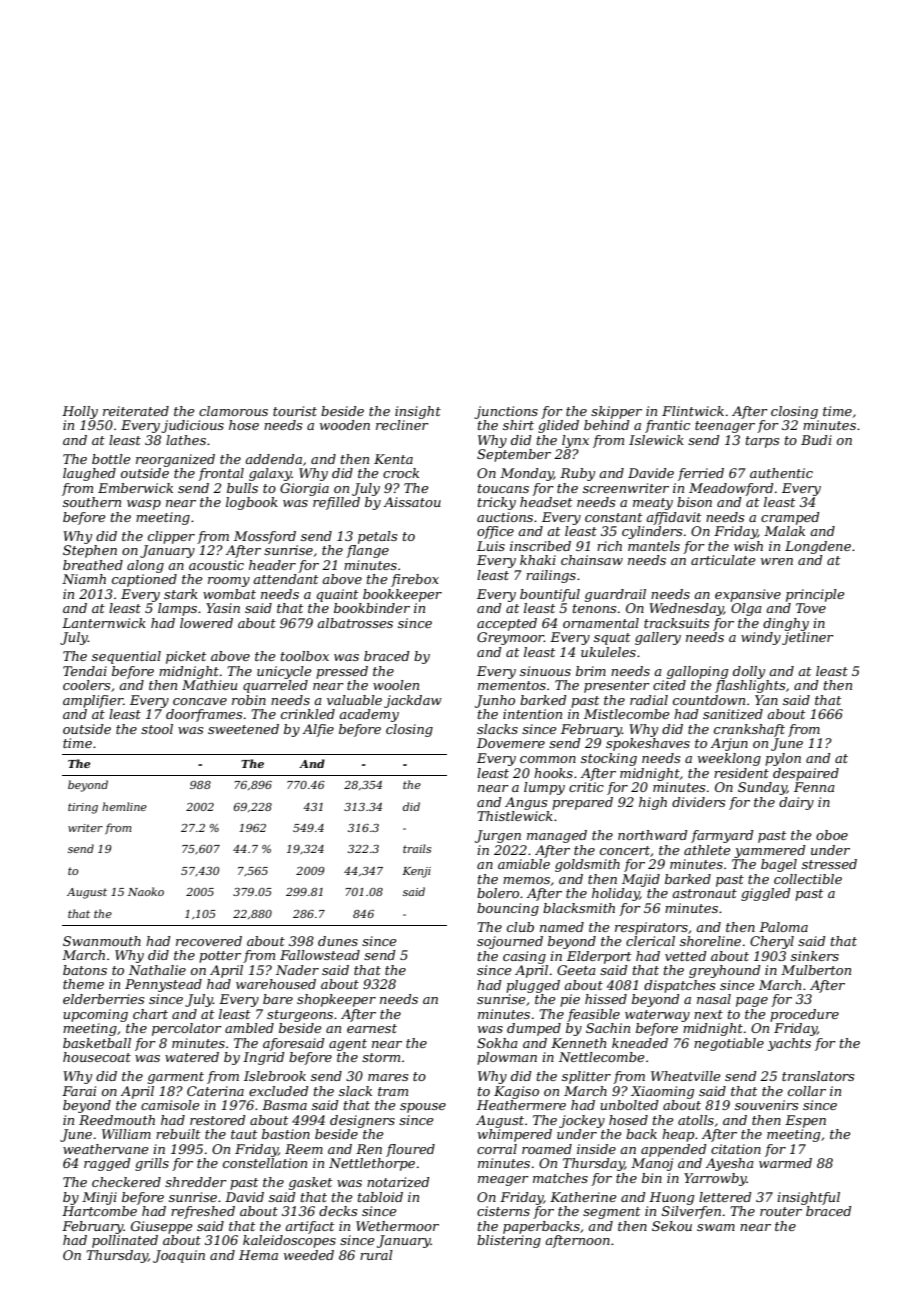  Describe the element at coordinates (704, 893) in the page. I see `astronaut` at that location.
